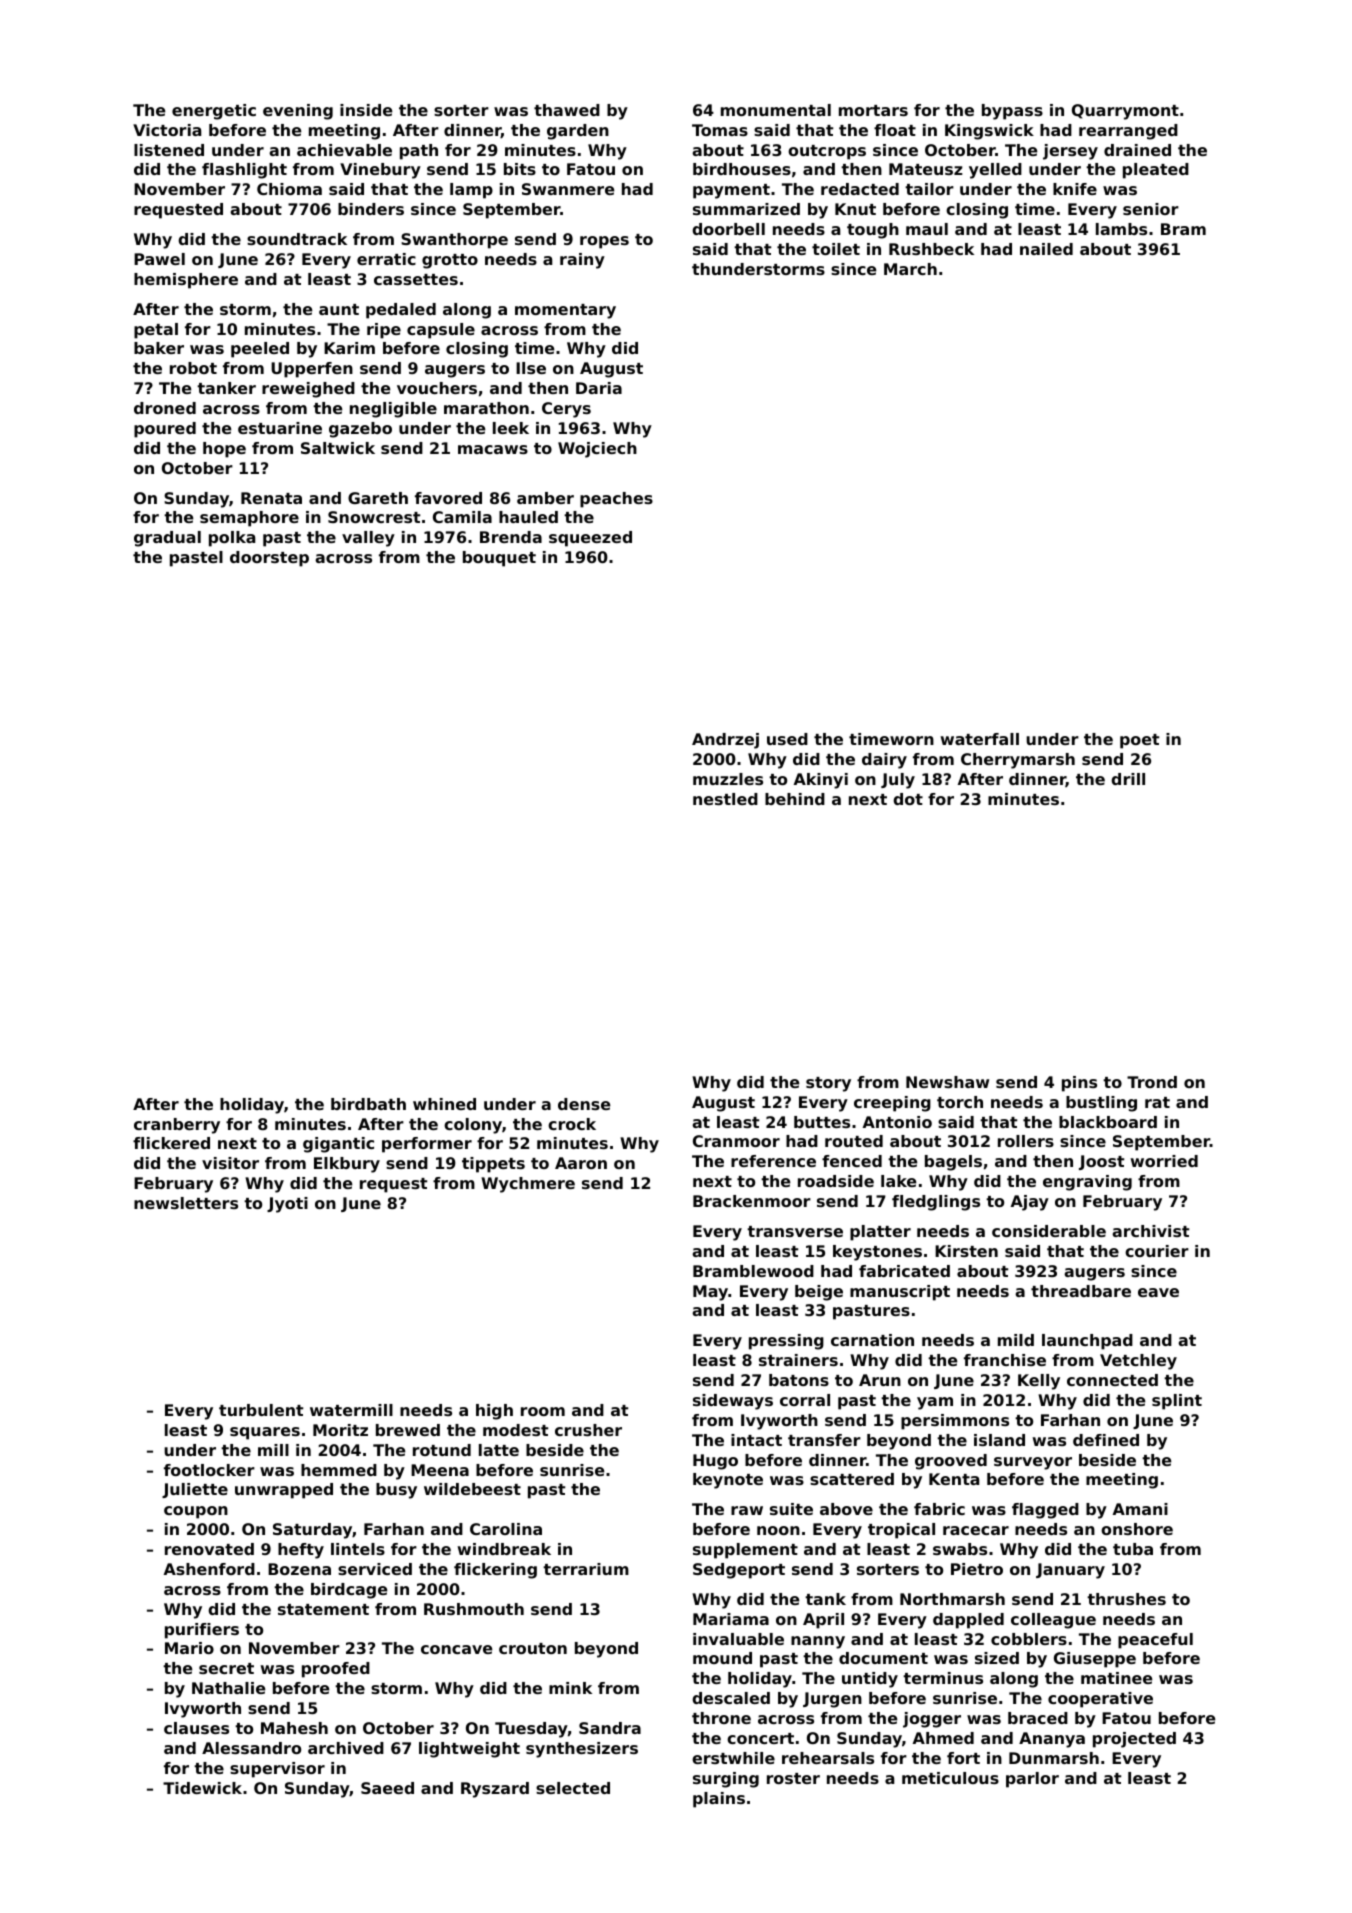 This screenshot has height=1913, width=1352. What do you see at coordinates (908, 799) in the screenshot?
I see `dot` at bounding box center [908, 799].
